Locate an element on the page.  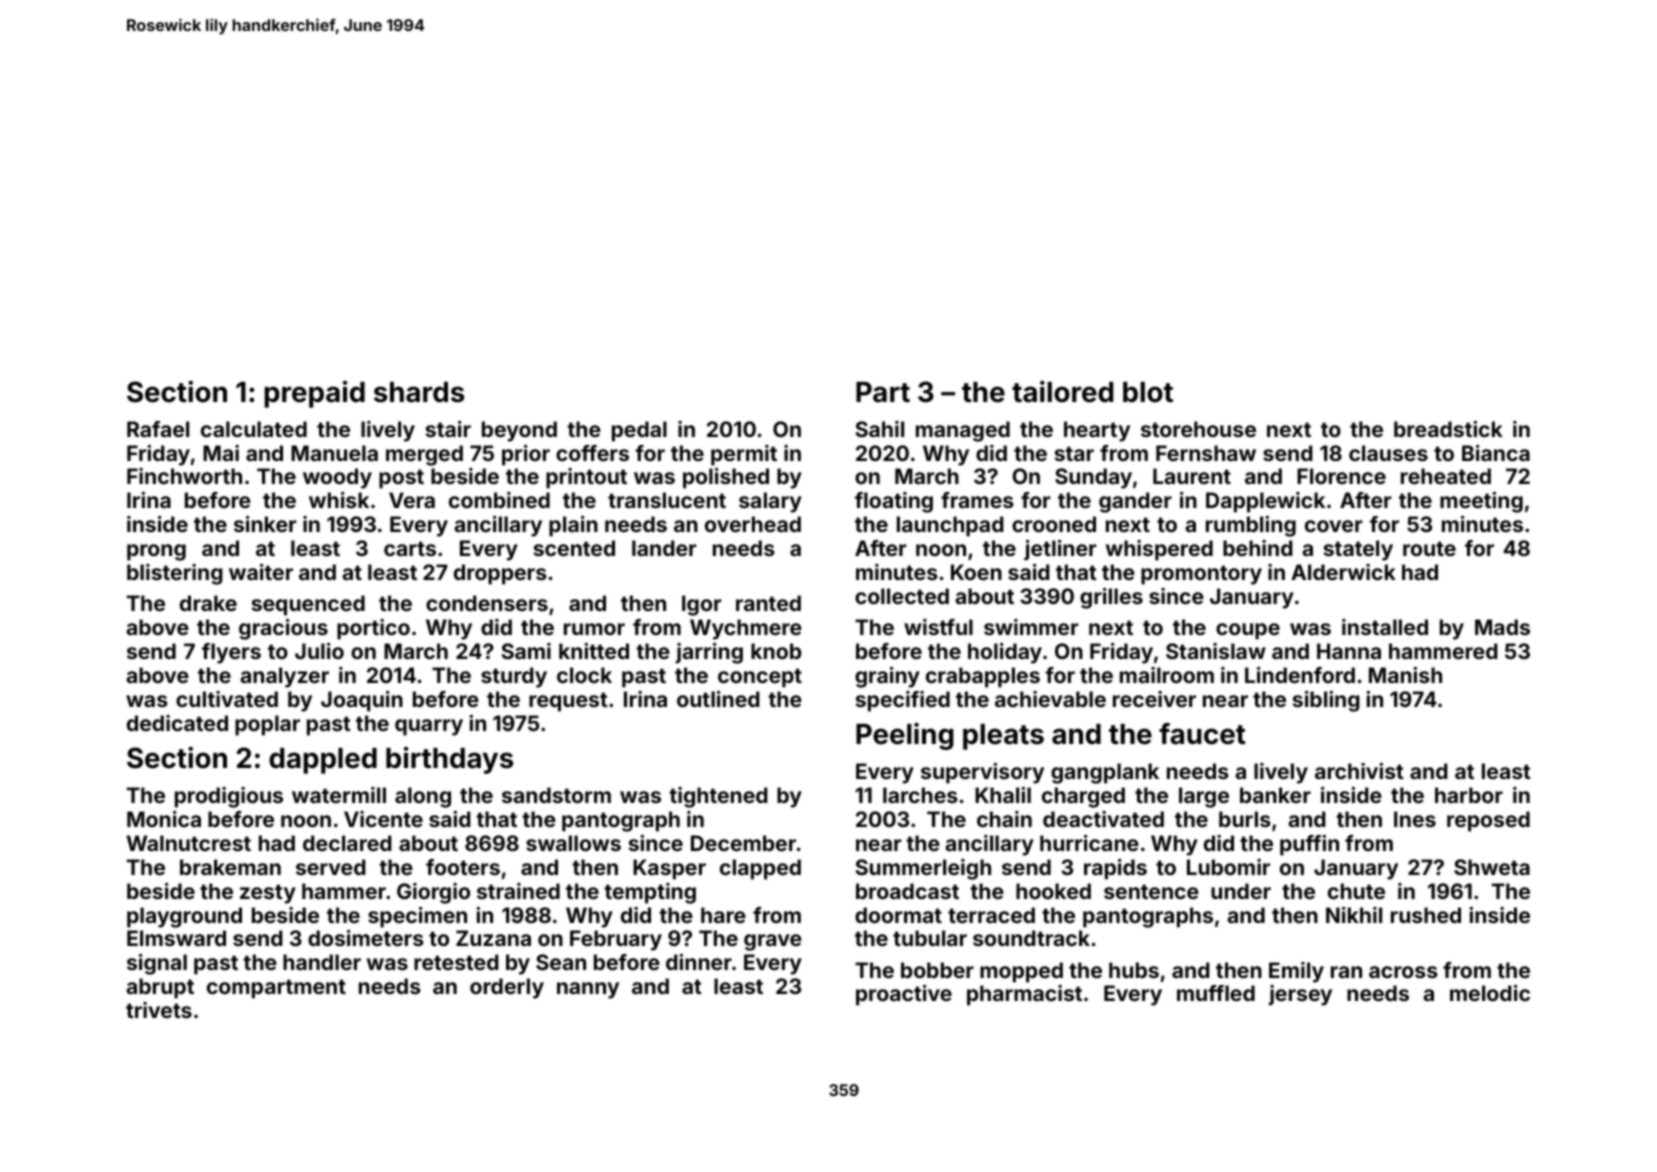
trivets is located at coordinates (159, 1010).
